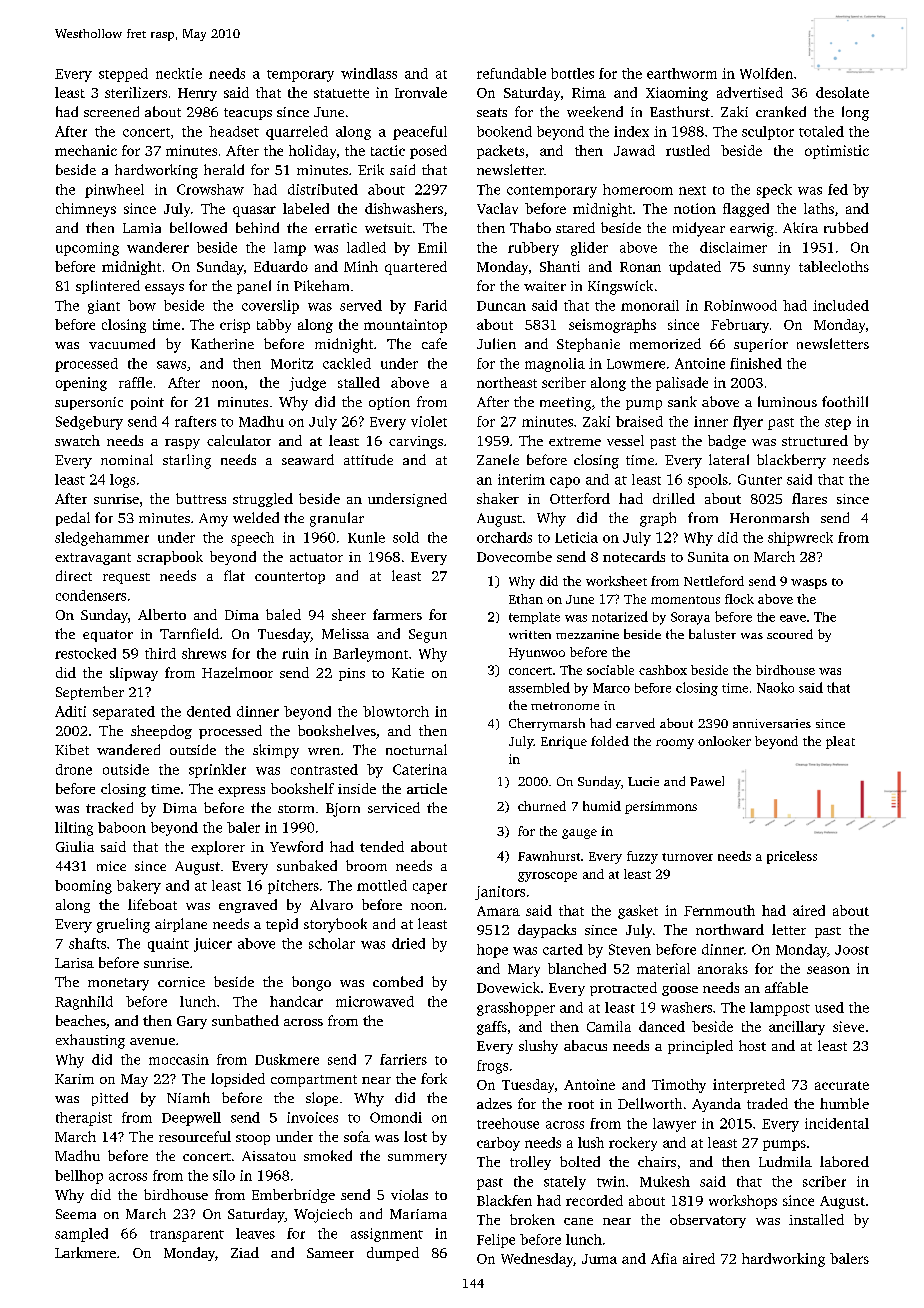  What do you see at coordinates (254, 287) in the screenshot?
I see `panel` at bounding box center [254, 287].
